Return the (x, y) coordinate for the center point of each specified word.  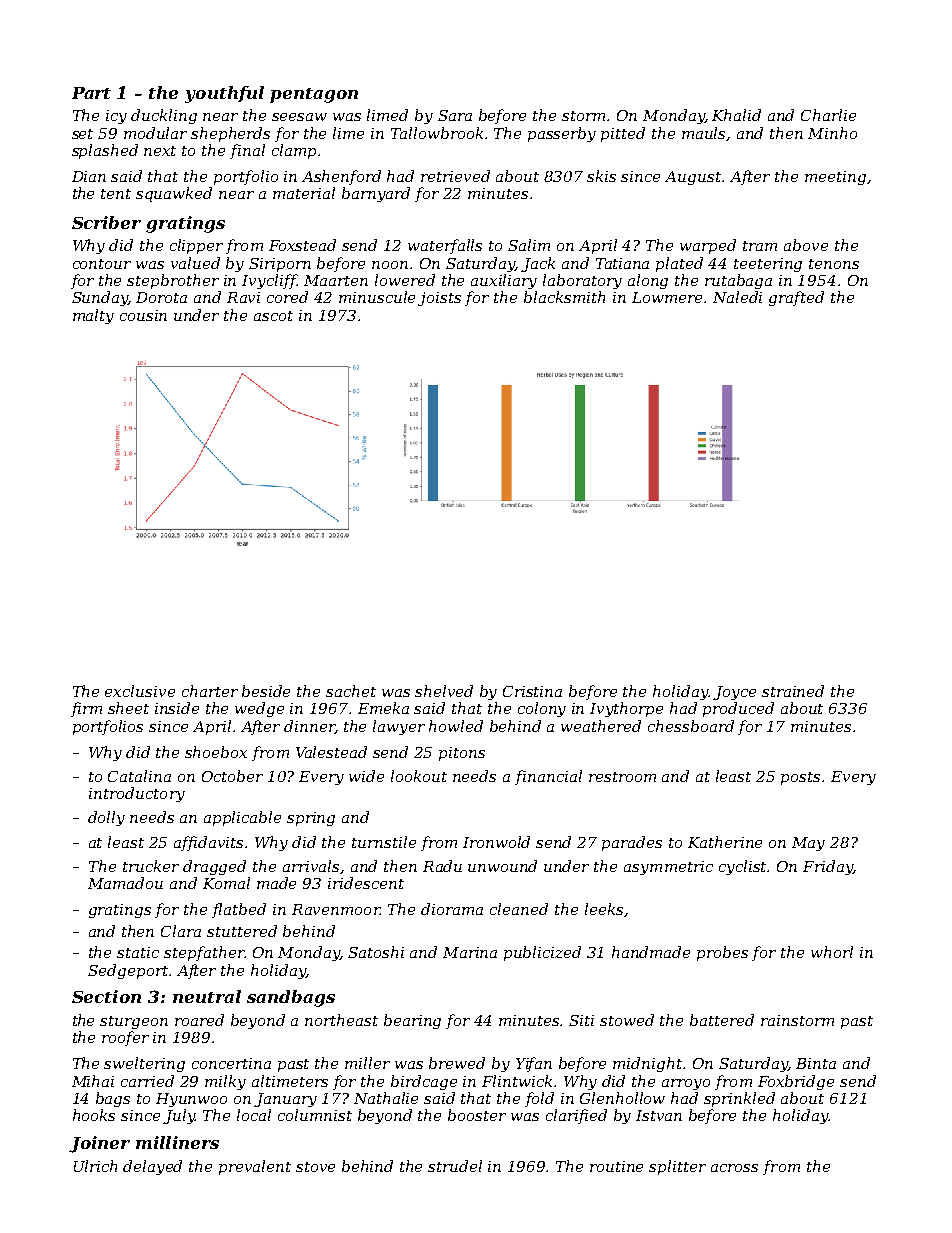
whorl (832, 952)
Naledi (737, 297)
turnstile (384, 842)
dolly (106, 818)
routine (616, 1166)
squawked (174, 194)
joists (439, 299)
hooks (94, 1115)
